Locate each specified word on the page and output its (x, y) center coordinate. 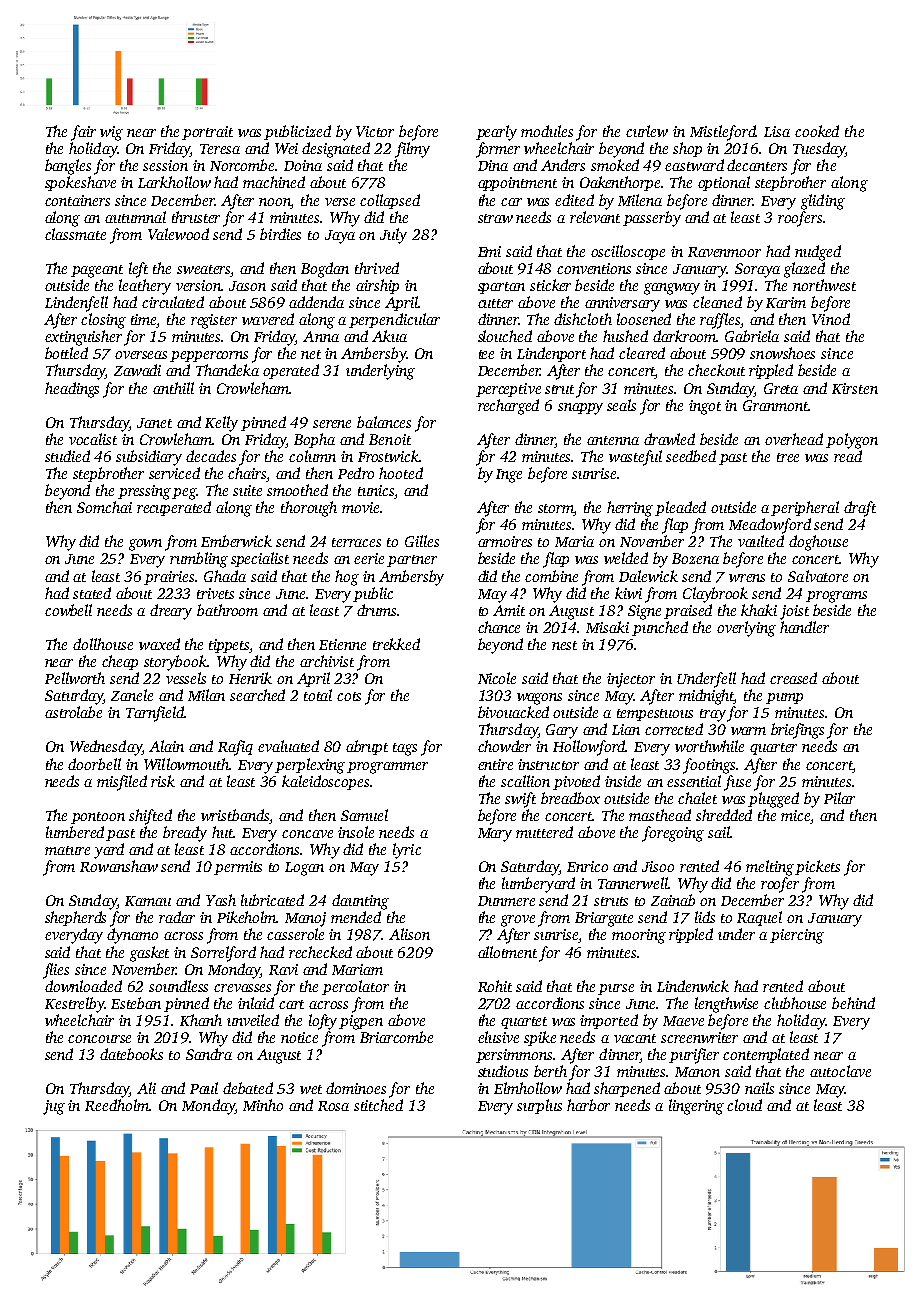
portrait (207, 133)
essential (694, 781)
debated (248, 1088)
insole (356, 832)
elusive (498, 1037)
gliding (823, 202)
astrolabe (73, 712)
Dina (493, 165)
